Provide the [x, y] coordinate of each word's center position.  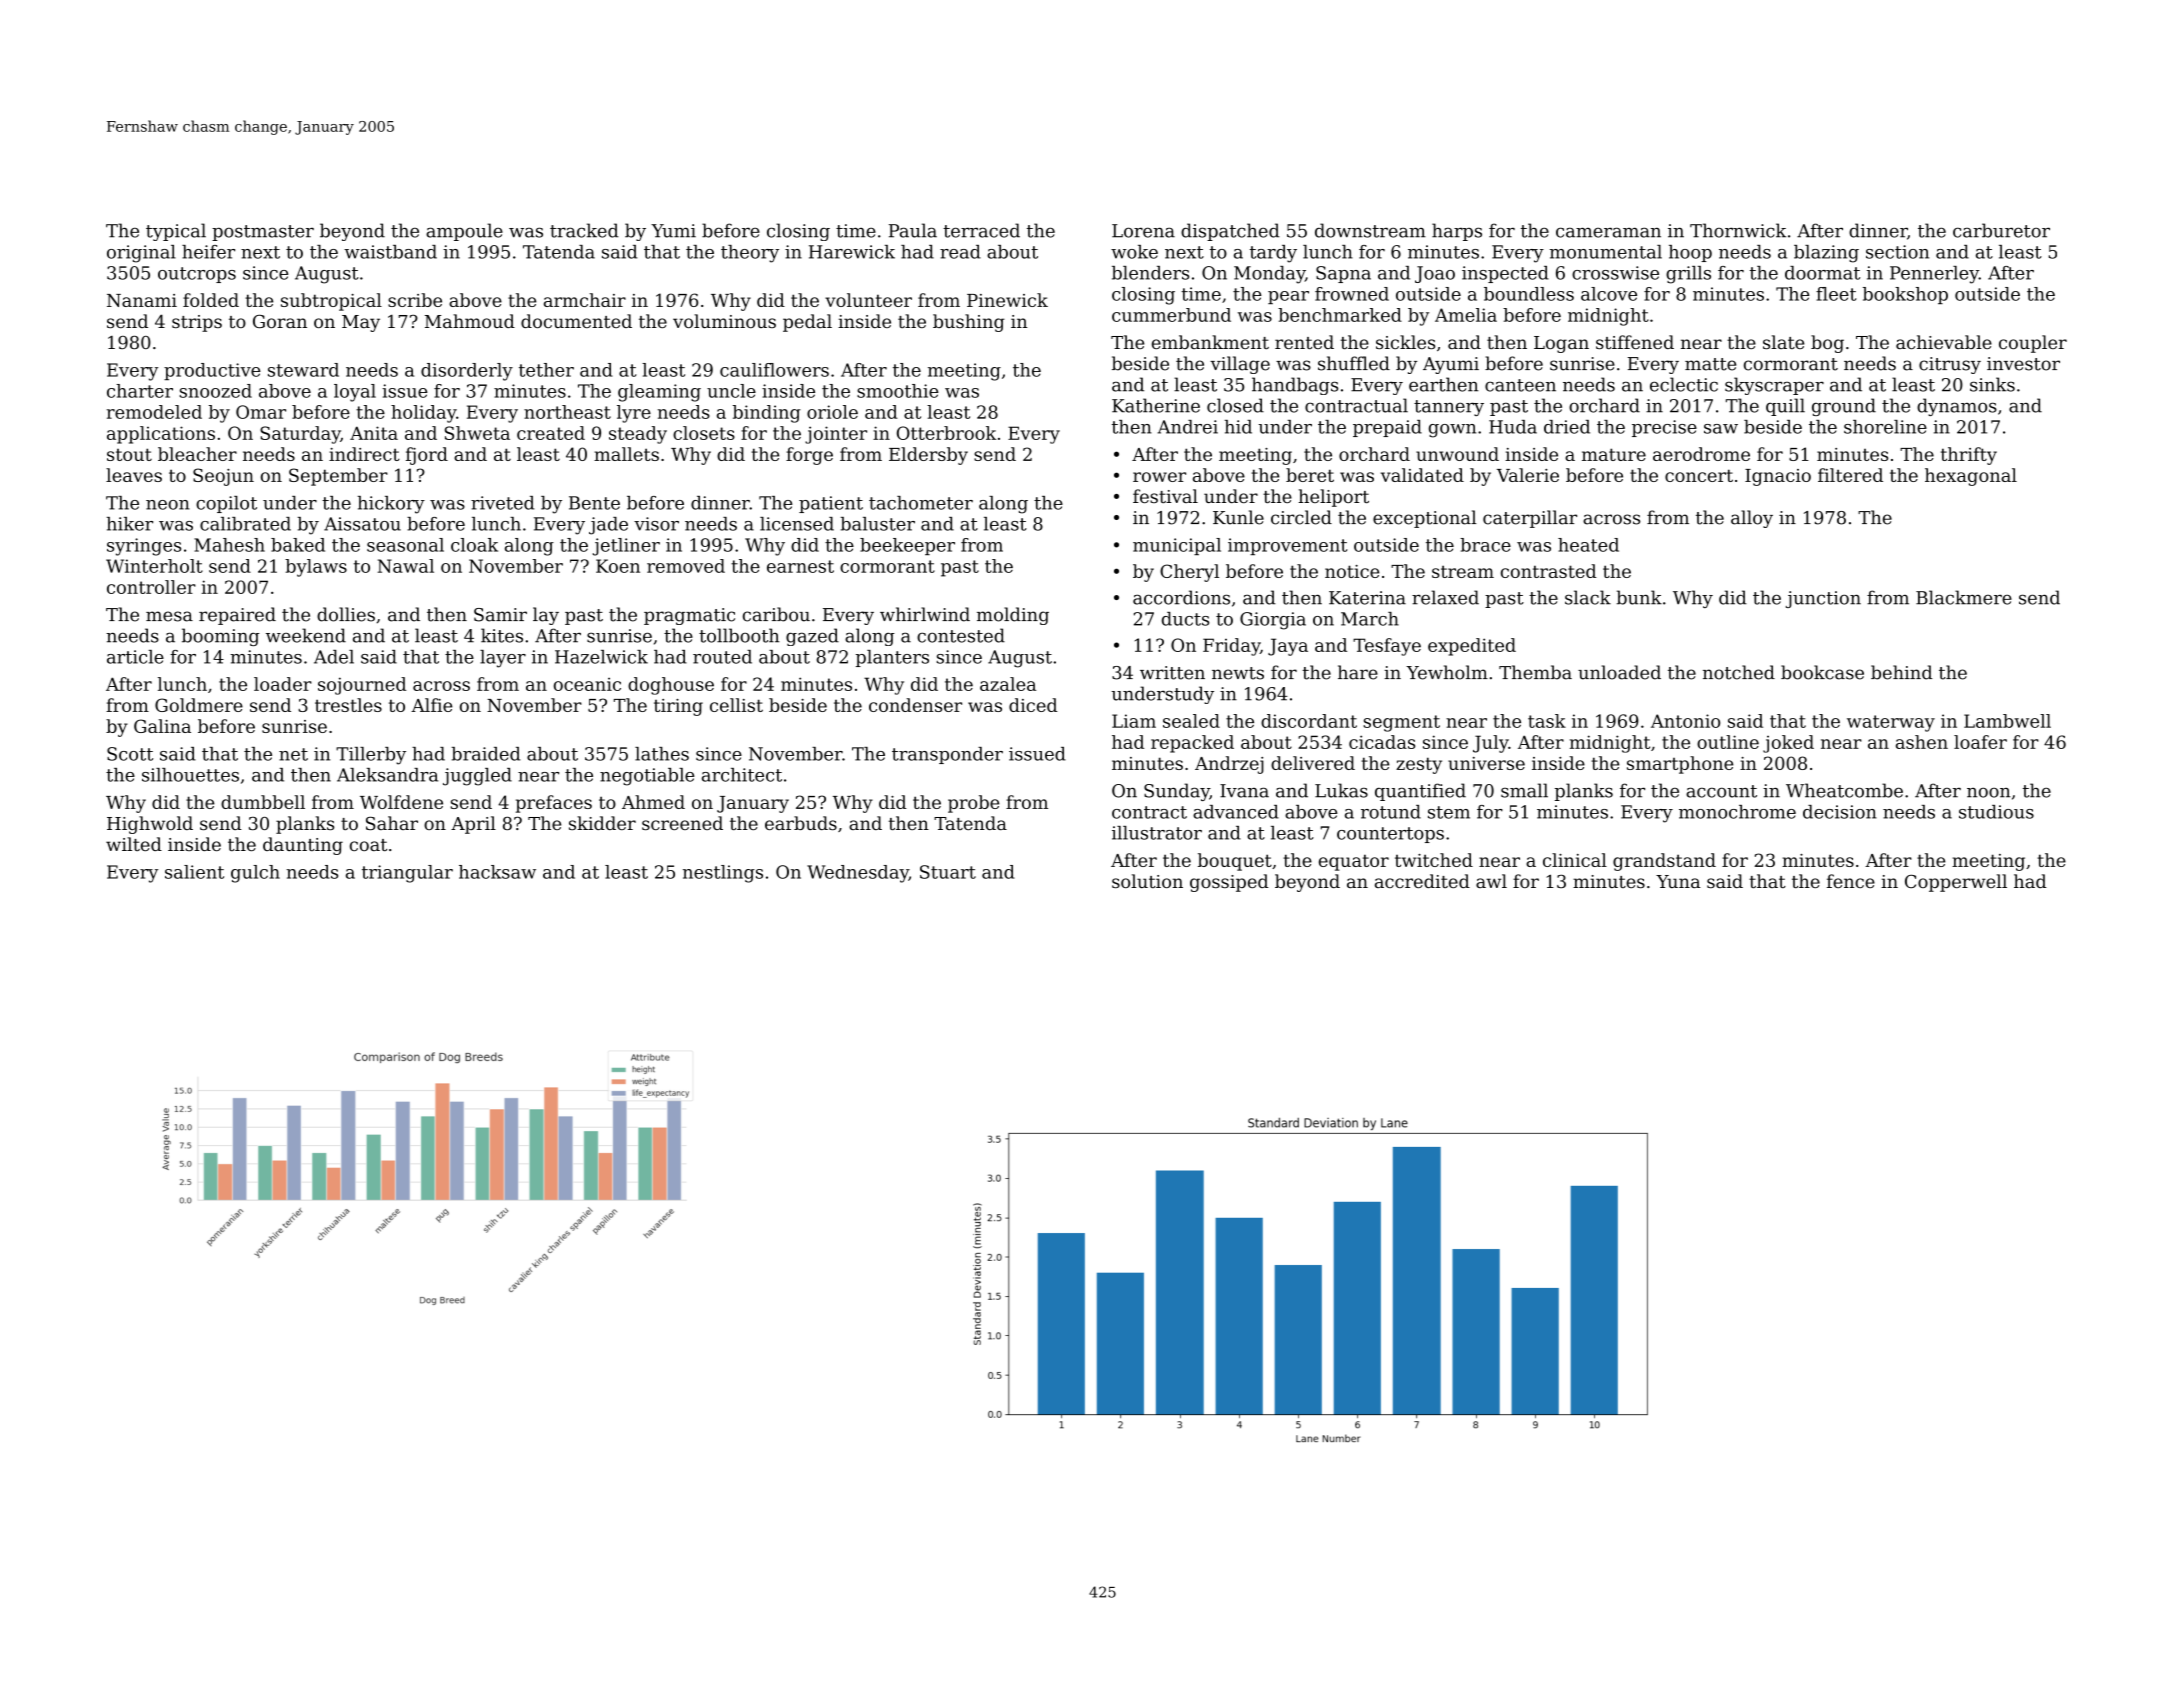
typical [176, 232]
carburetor [2001, 230]
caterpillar [1530, 519]
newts [1238, 673]
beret [1310, 475]
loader [283, 684]
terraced [981, 230]
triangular [407, 874]
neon [168, 505]
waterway [1891, 723]
